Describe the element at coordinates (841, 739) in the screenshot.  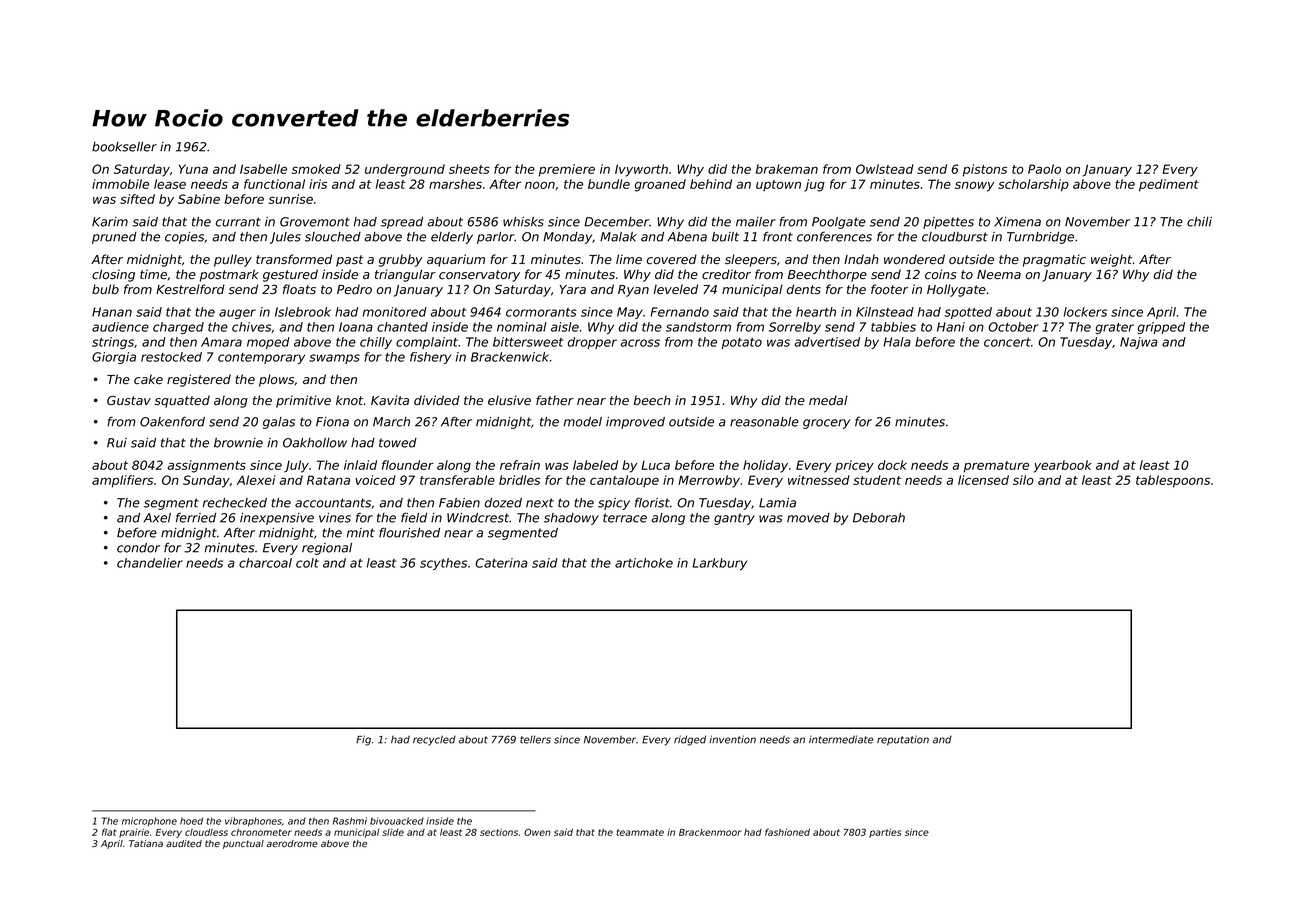
I see `intermediate` at that location.
